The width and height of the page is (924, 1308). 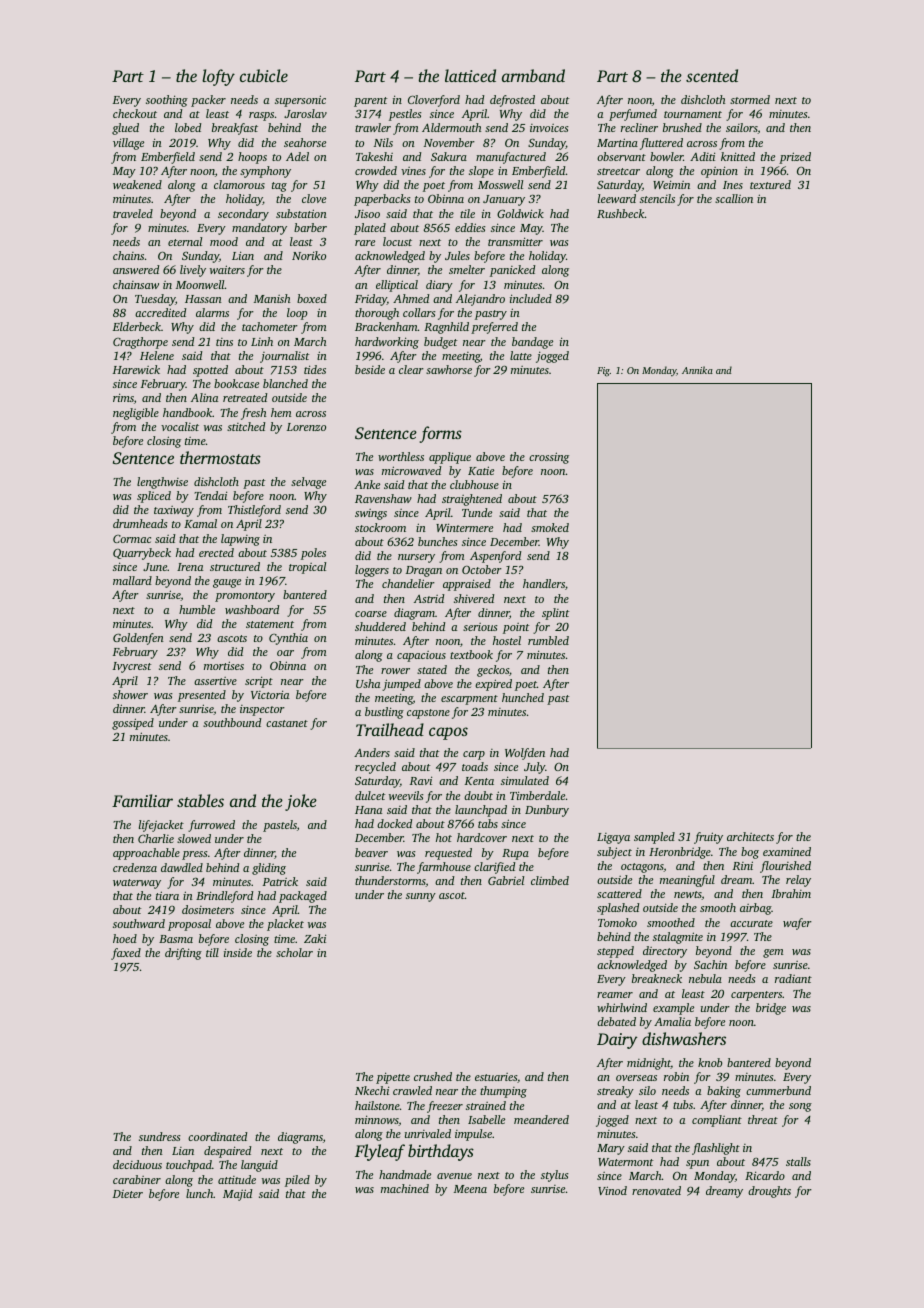 What do you see at coordinates (167, 101) in the page?
I see `soothing` at bounding box center [167, 101].
